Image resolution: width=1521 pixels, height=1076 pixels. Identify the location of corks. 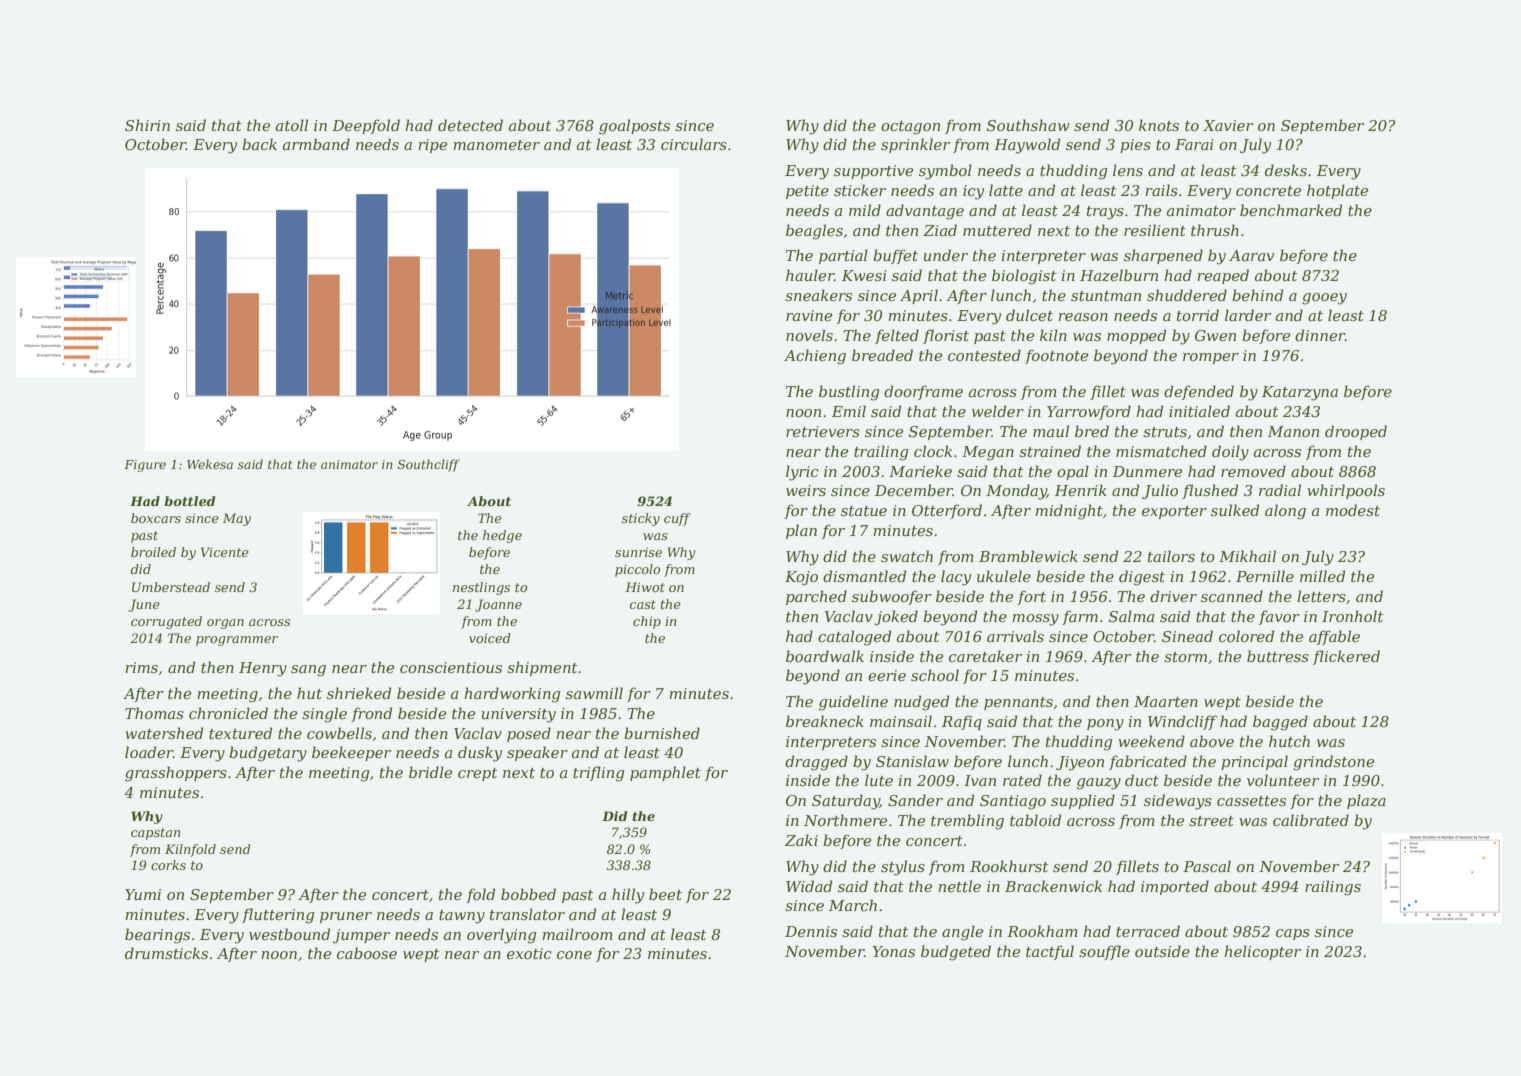
(168, 865).
